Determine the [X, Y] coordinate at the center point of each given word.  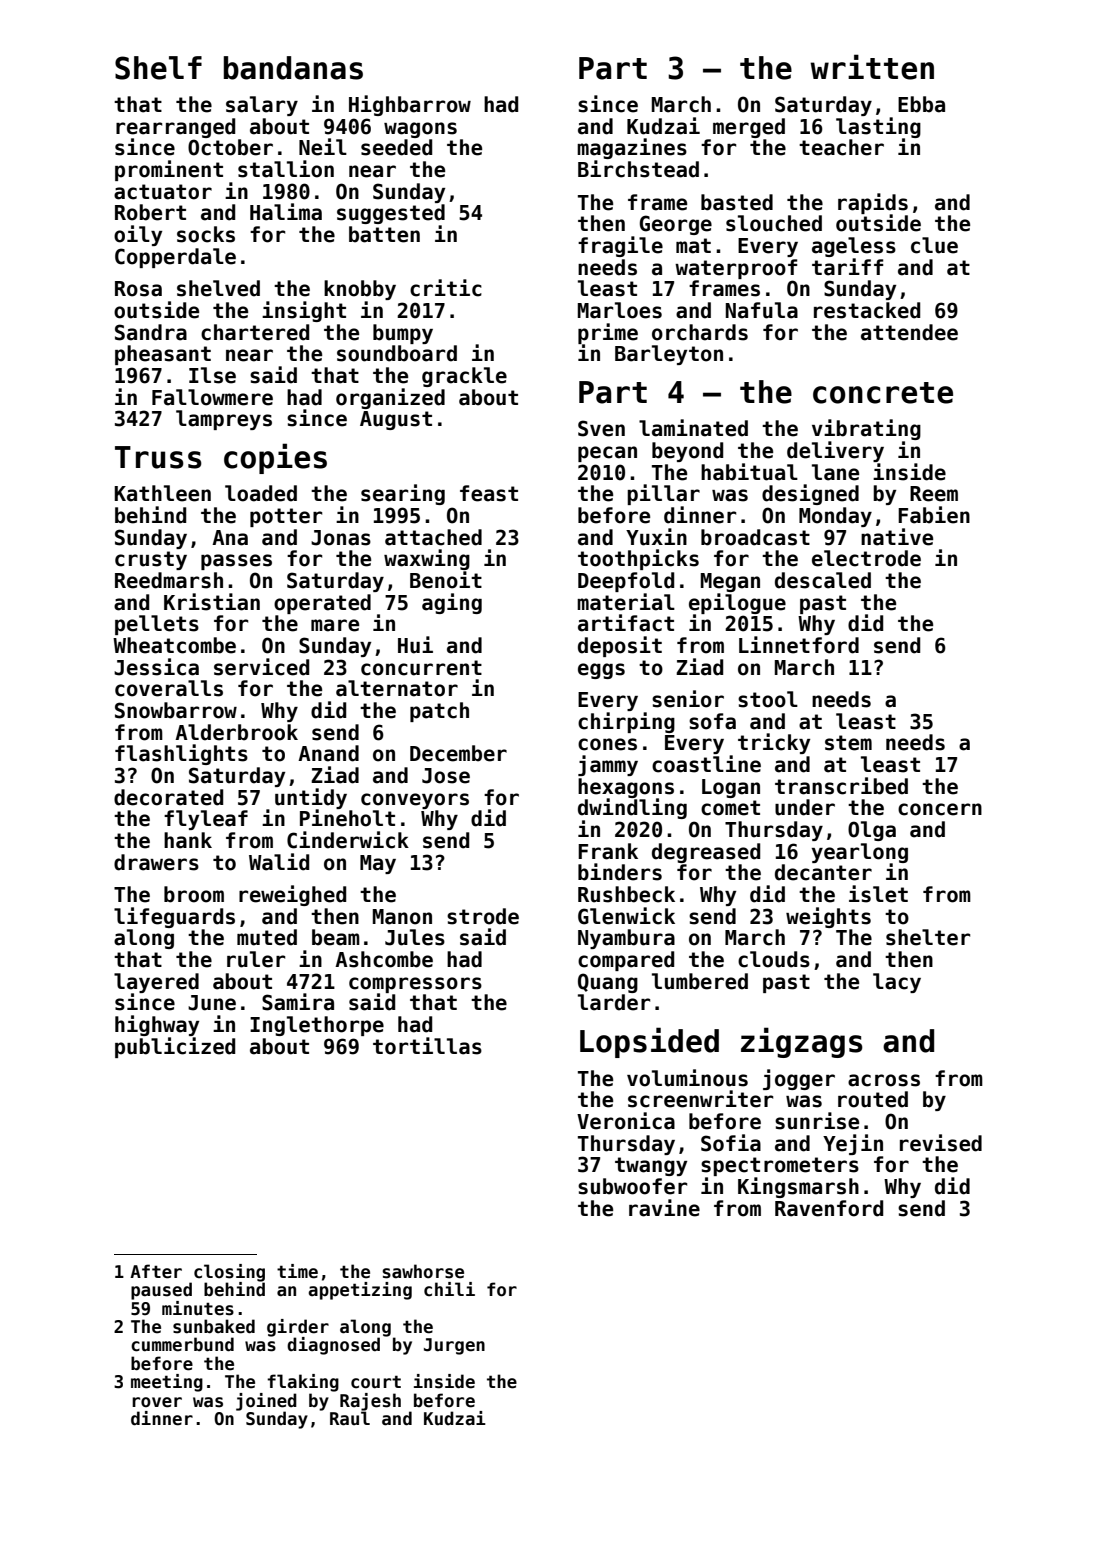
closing [229, 1273]
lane [835, 472]
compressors [415, 985]
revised [941, 1143]
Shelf [158, 68]
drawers [156, 862]
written [872, 67]
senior [688, 699]
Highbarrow [410, 105]
